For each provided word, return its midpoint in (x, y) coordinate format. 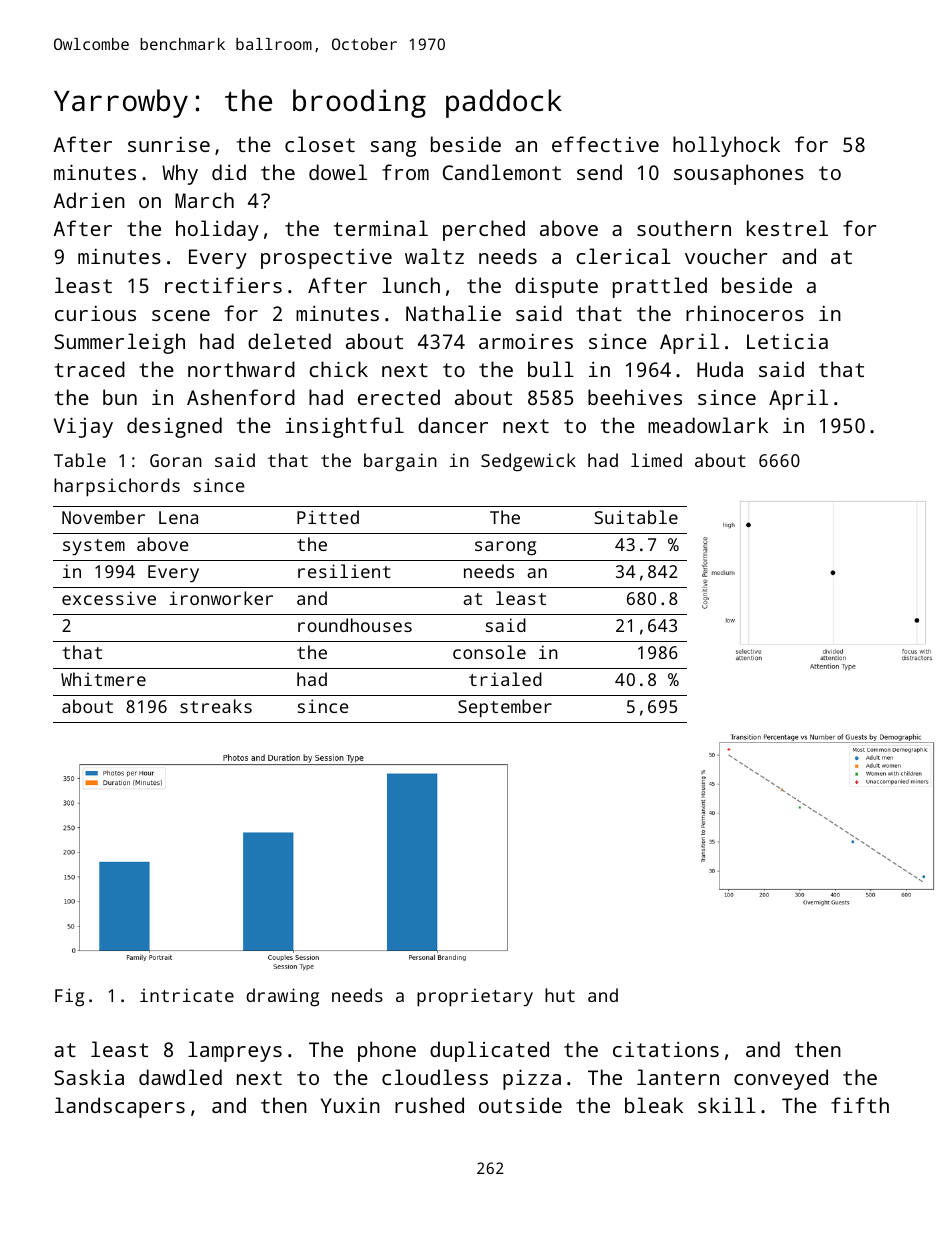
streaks (216, 706)
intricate (187, 995)
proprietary (475, 997)
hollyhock (726, 146)
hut (560, 995)
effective (605, 144)
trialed (505, 679)
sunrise (169, 144)
